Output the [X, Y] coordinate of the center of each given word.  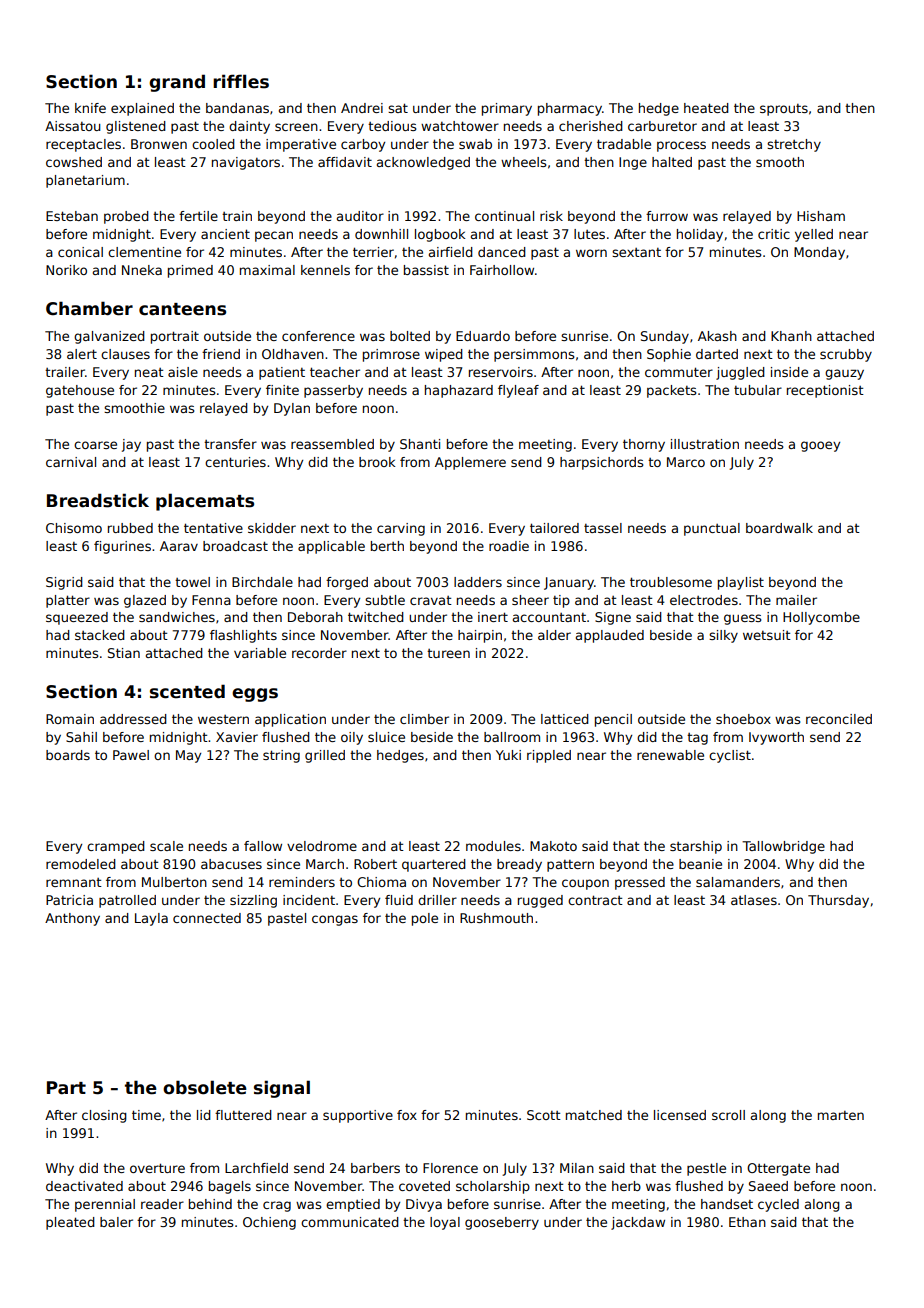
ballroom [512, 737]
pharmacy [570, 109]
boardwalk [779, 528]
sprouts [784, 110]
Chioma [381, 882]
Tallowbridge [783, 847]
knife [90, 108]
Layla [151, 919]
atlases [754, 900]
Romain [70, 719]
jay [131, 445]
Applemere [470, 463]
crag [277, 1206]
